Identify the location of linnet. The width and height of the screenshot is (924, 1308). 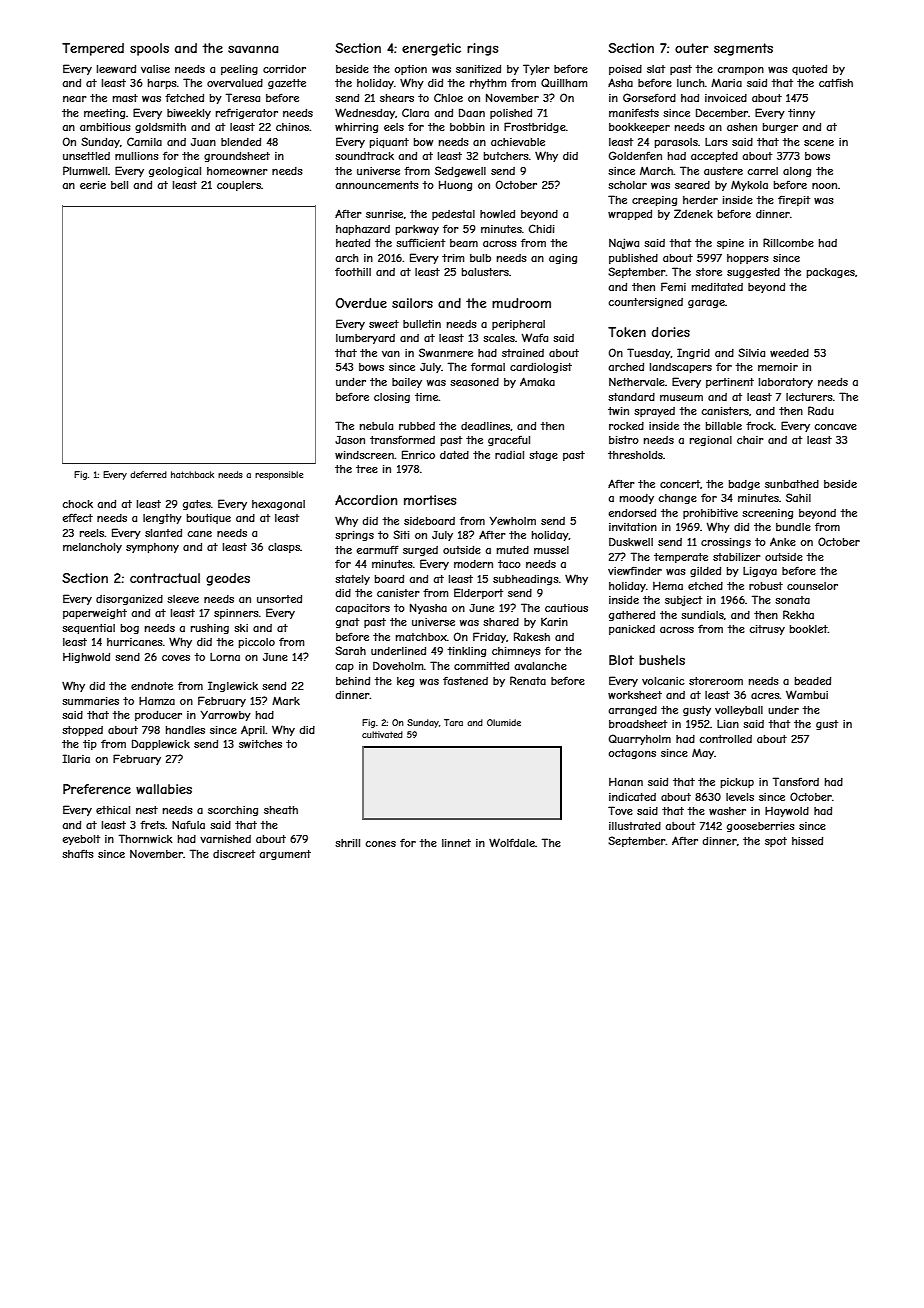
(456, 843).
